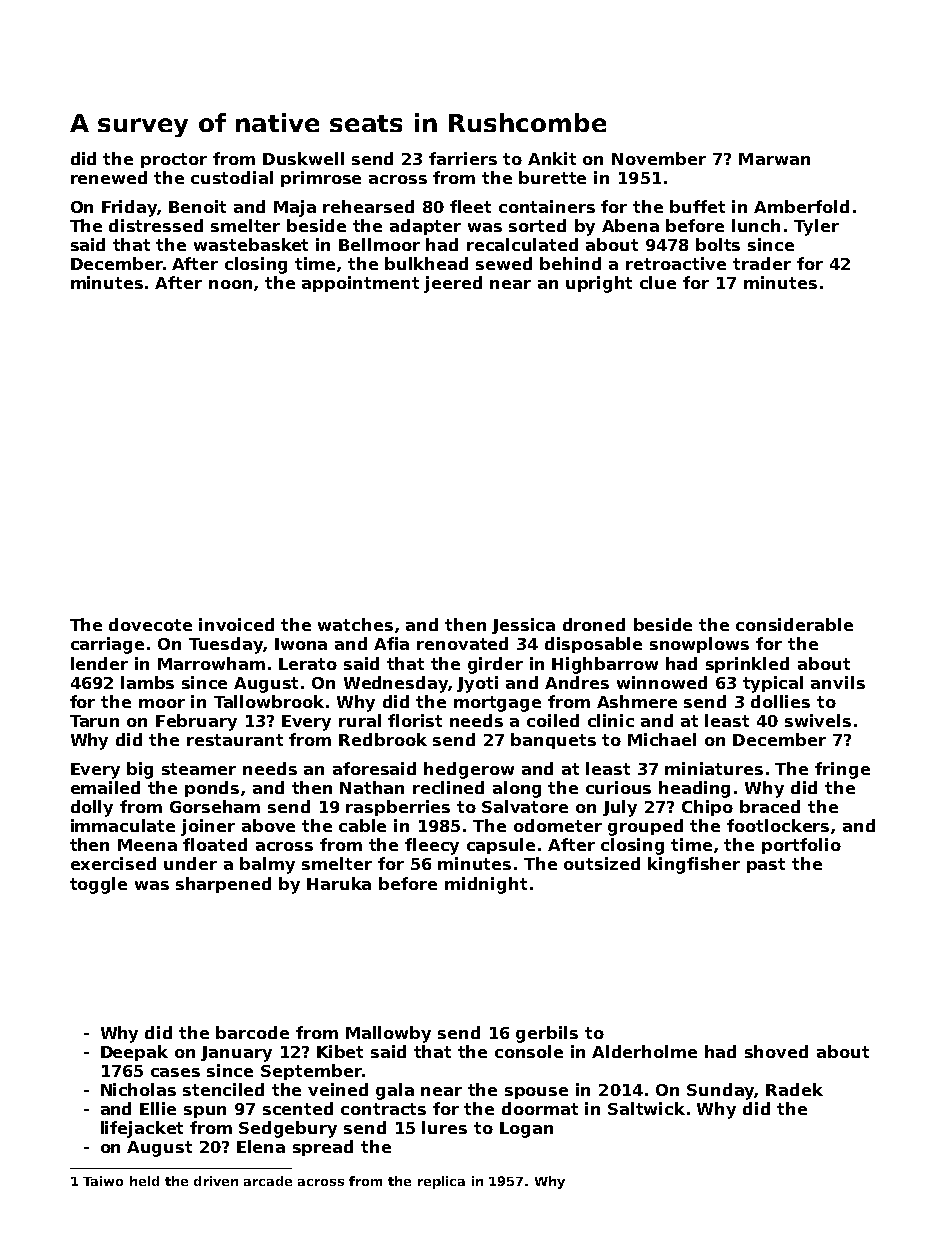 This page has width=952, height=1233. What do you see at coordinates (462, 643) in the page?
I see `renovated` at bounding box center [462, 643].
